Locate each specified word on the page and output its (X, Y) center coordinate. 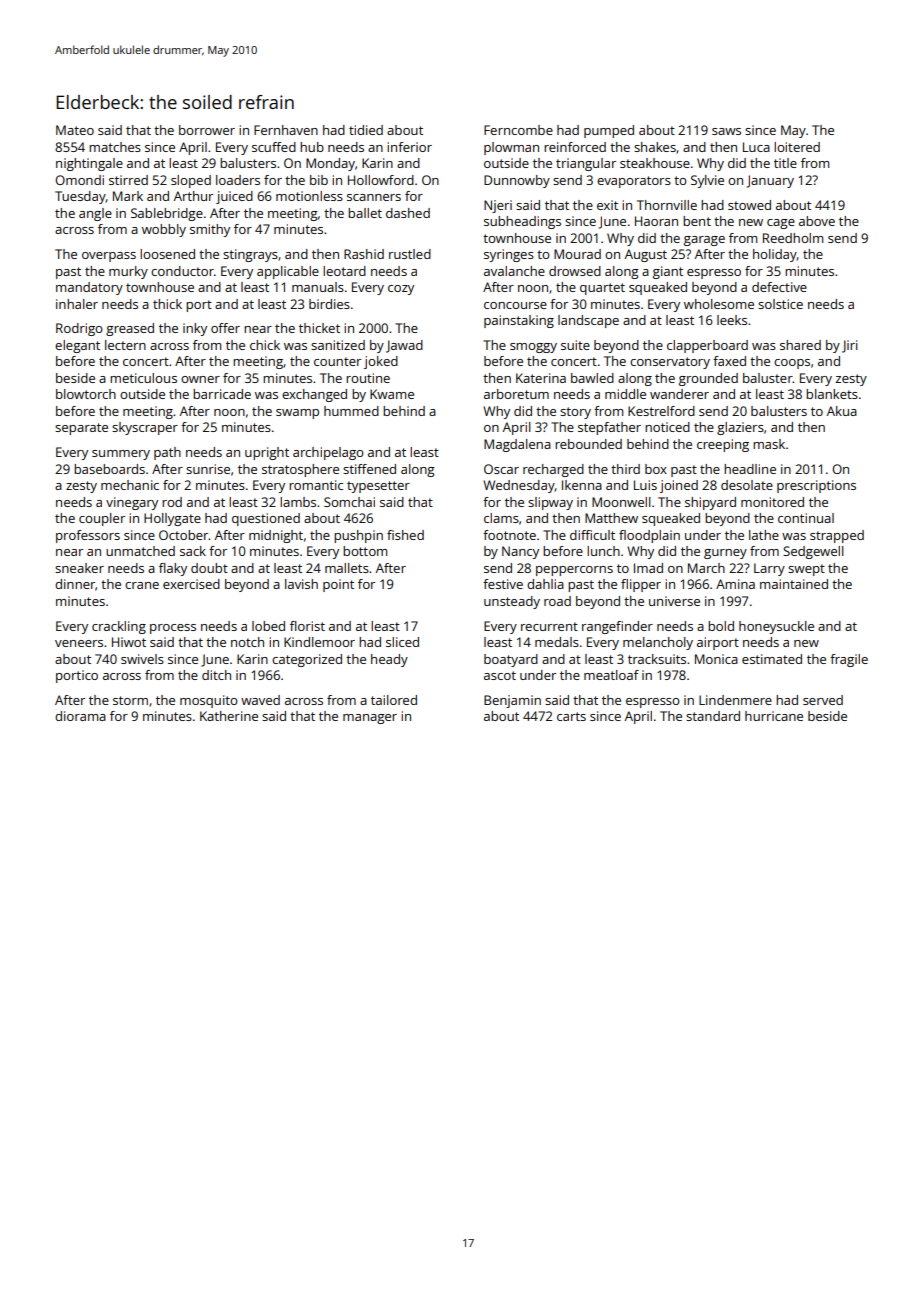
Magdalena (517, 445)
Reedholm (793, 238)
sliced (402, 642)
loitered (797, 147)
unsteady (512, 602)
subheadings (522, 222)
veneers (79, 643)
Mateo (75, 130)
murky (128, 272)
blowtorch (86, 394)
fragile (849, 660)
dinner (75, 584)
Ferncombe (518, 130)
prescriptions (816, 486)
